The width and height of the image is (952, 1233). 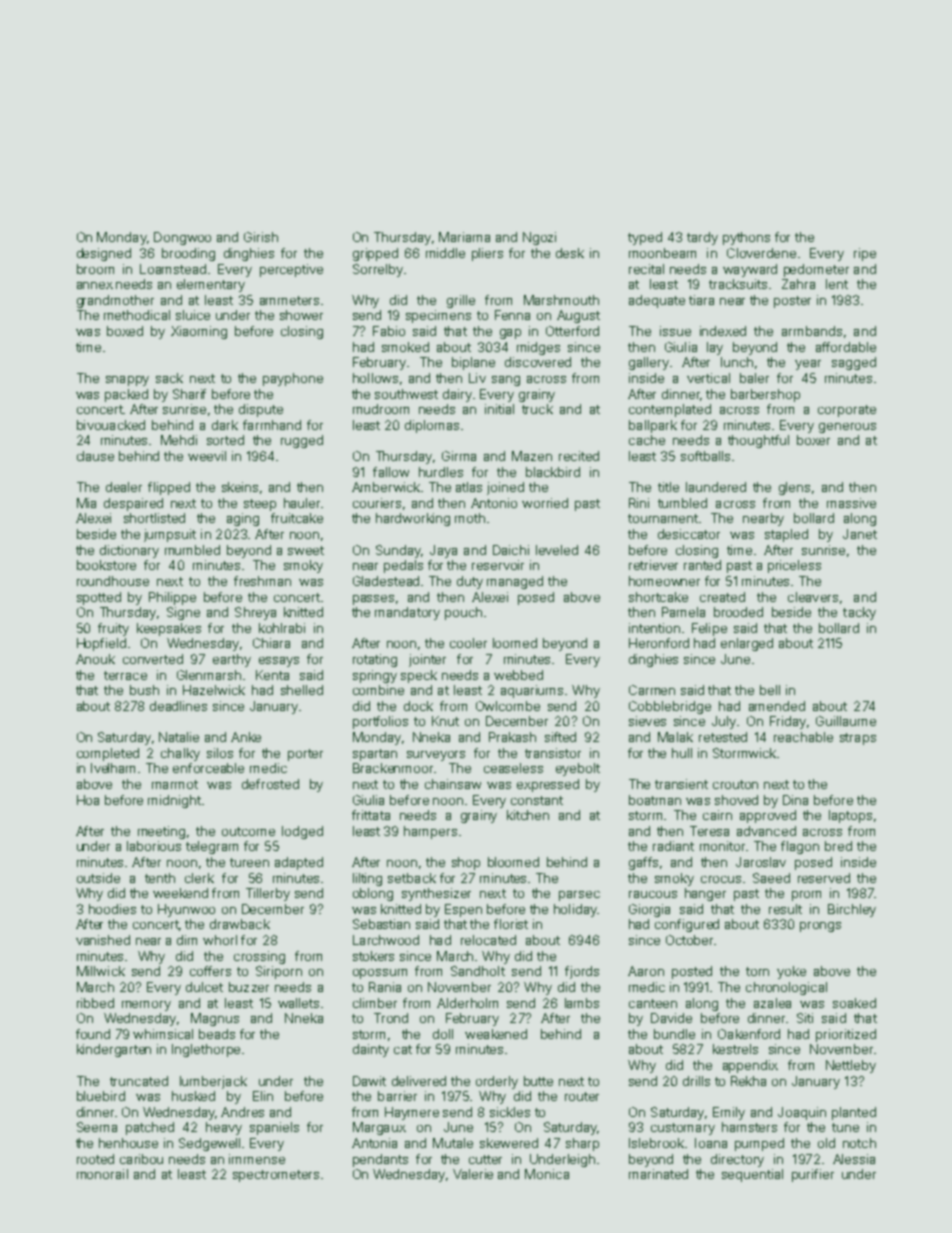 I want to click on butte, so click(x=538, y=1081).
